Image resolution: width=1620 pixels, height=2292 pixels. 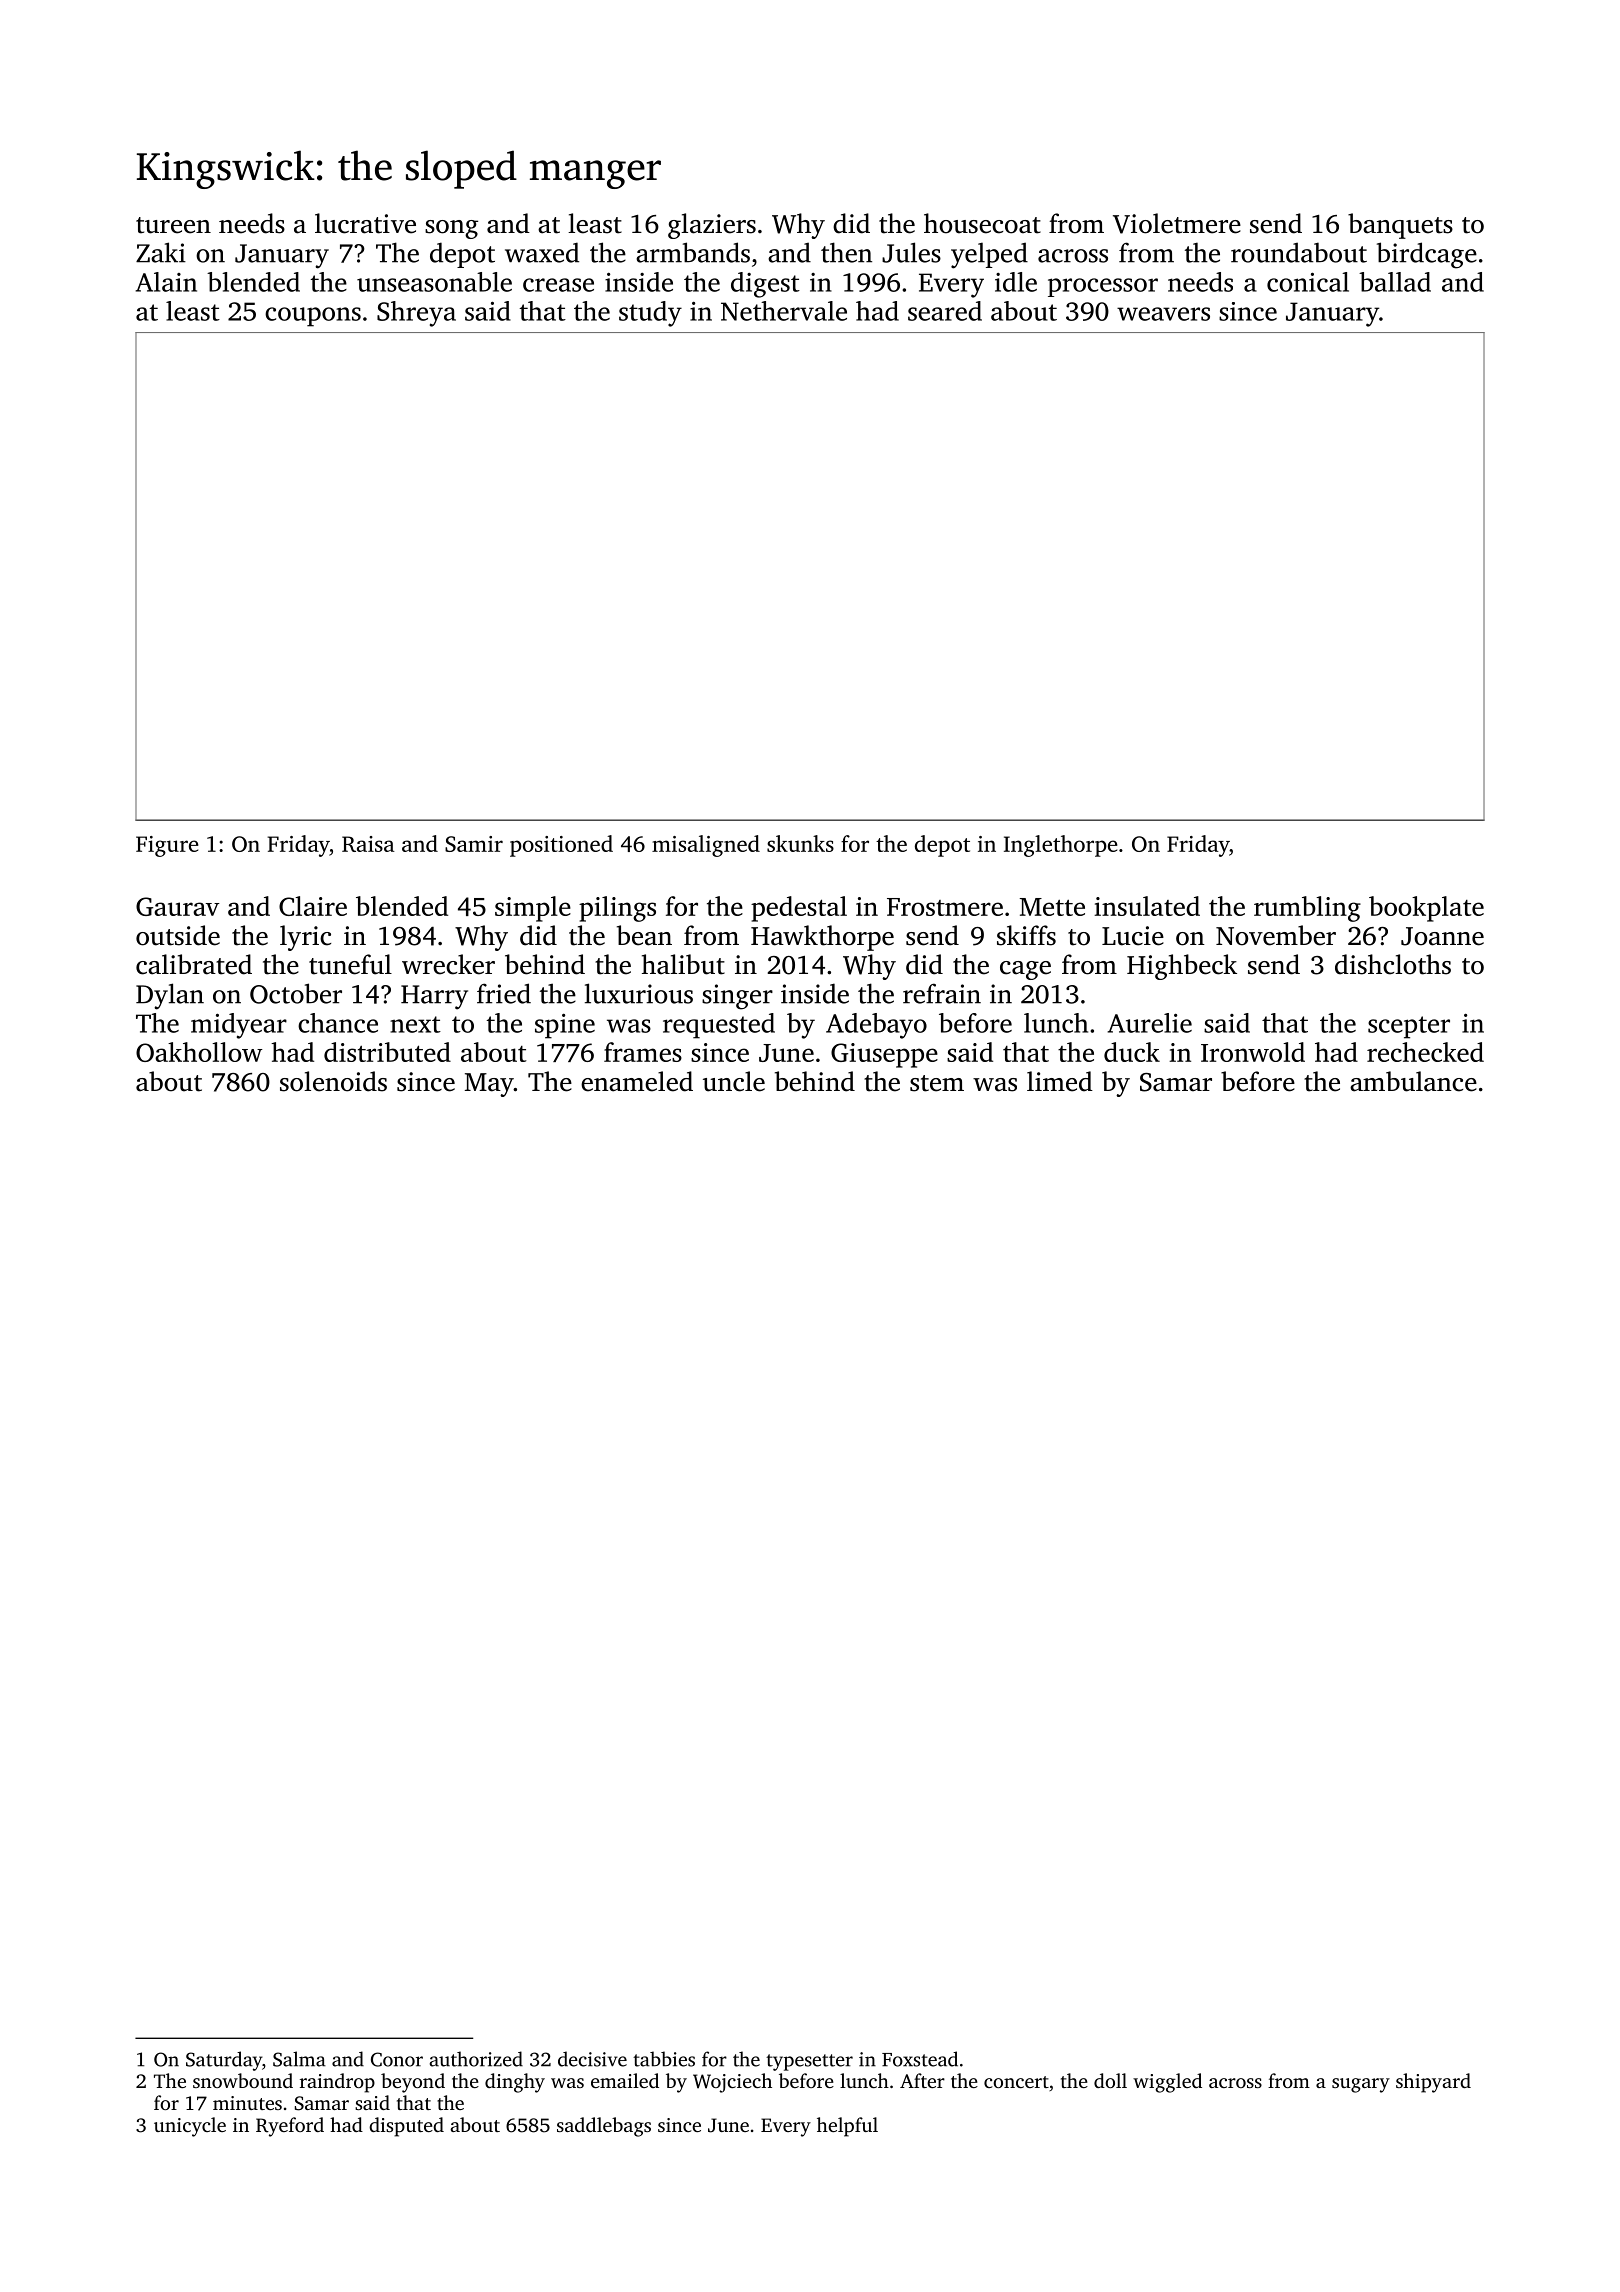 I want to click on May, so click(x=489, y=1085).
